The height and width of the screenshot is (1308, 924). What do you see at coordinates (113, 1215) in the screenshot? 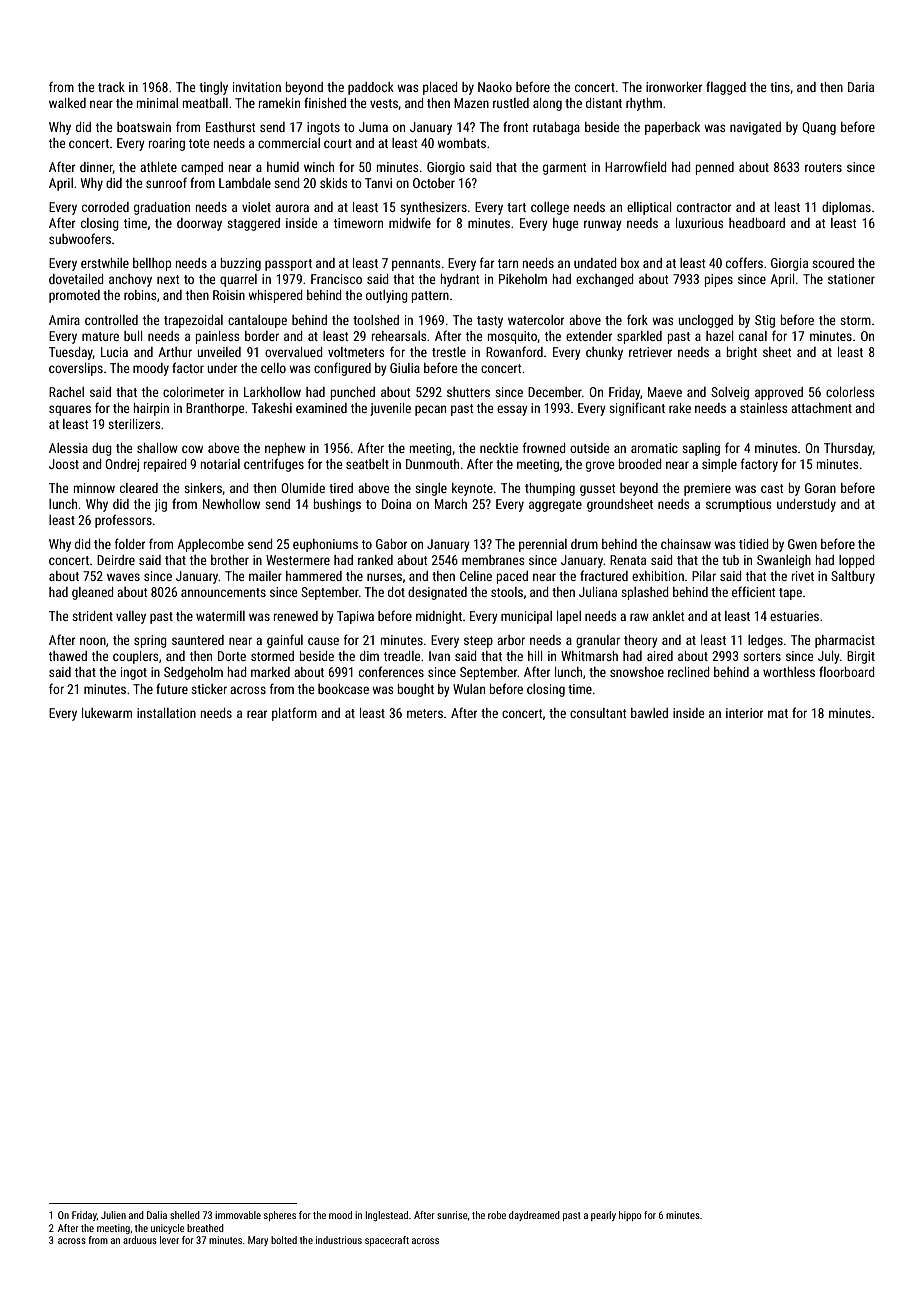
I see `Julien` at bounding box center [113, 1215].
